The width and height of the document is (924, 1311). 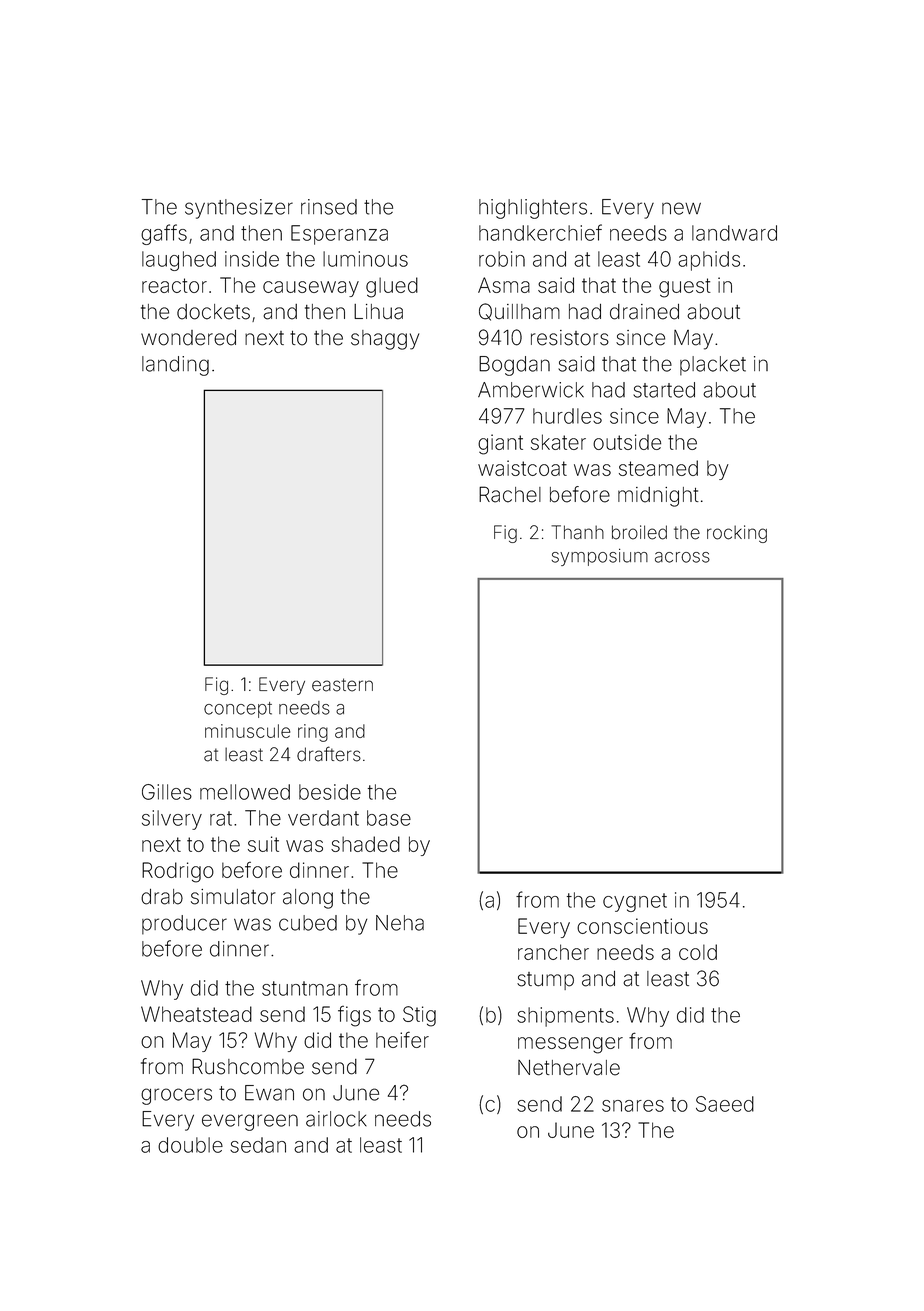 I want to click on landing, so click(x=175, y=366).
